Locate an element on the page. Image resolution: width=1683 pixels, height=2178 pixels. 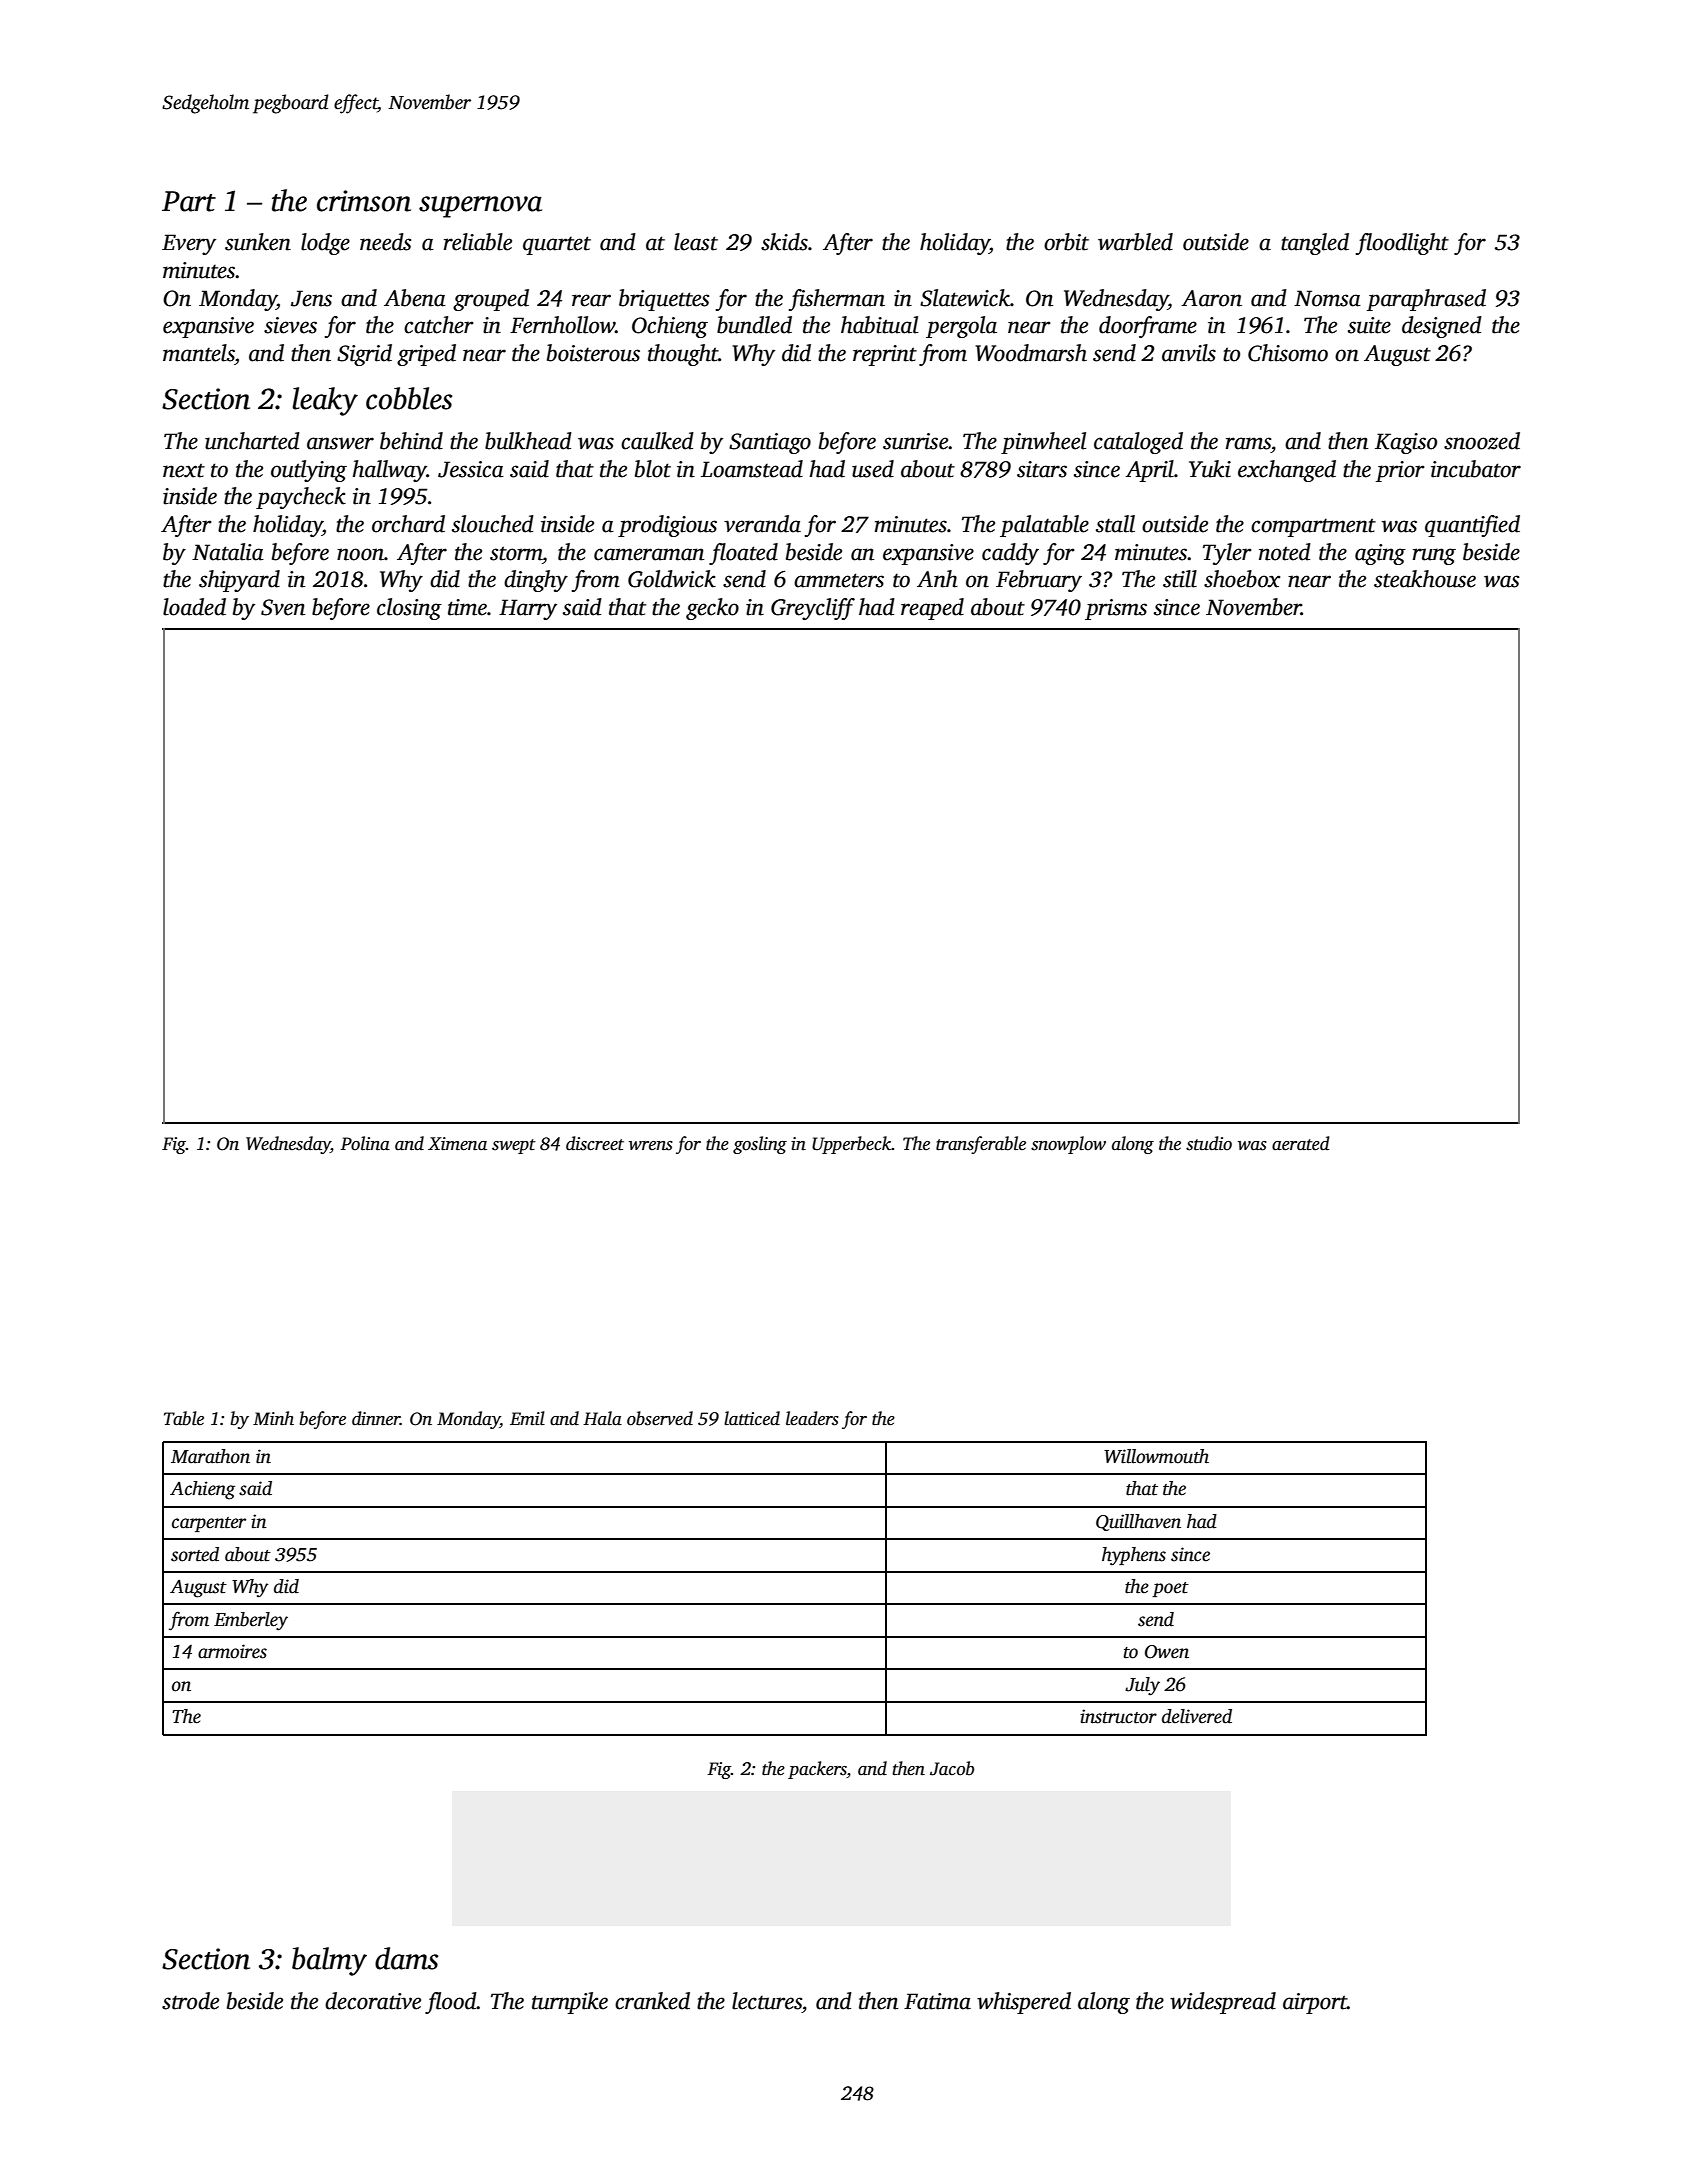
Upperbeck is located at coordinates (852, 1145).
